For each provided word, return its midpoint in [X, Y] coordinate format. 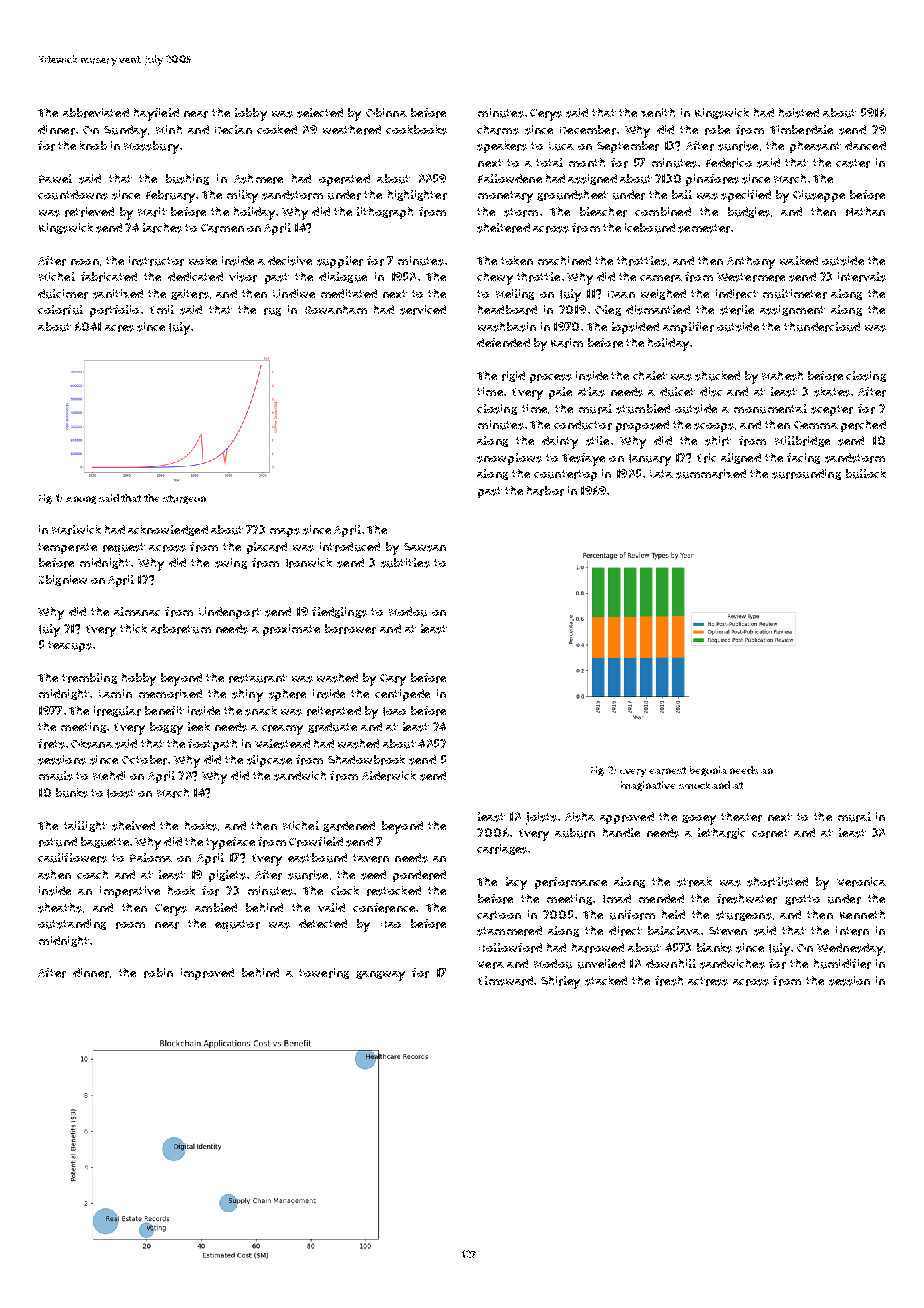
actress [708, 981]
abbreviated [96, 113]
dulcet [677, 392]
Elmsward [505, 981]
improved [207, 974]
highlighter [417, 195]
